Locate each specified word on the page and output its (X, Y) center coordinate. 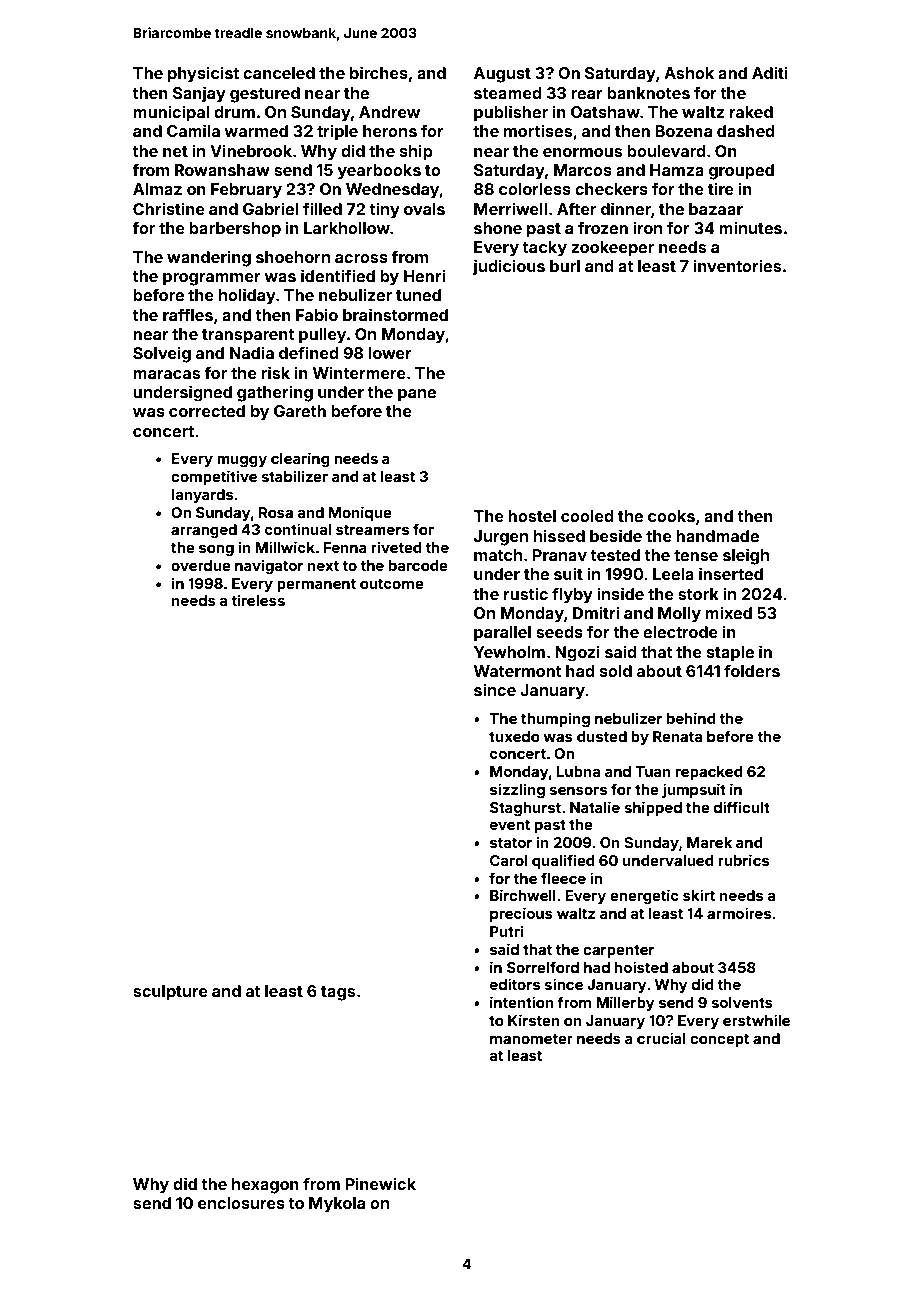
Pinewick (380, 1183)
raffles (188, 314)
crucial (661, 1038)
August (502, 75)
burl (565, 266)
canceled (279, 73)
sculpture (170, 993)
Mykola (337, 1205)
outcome (392, 584)
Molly (679, 615)
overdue (201, 565)
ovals (424, 209)
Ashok (689, 73)
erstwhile (756, 1020)
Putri (507, 931)
